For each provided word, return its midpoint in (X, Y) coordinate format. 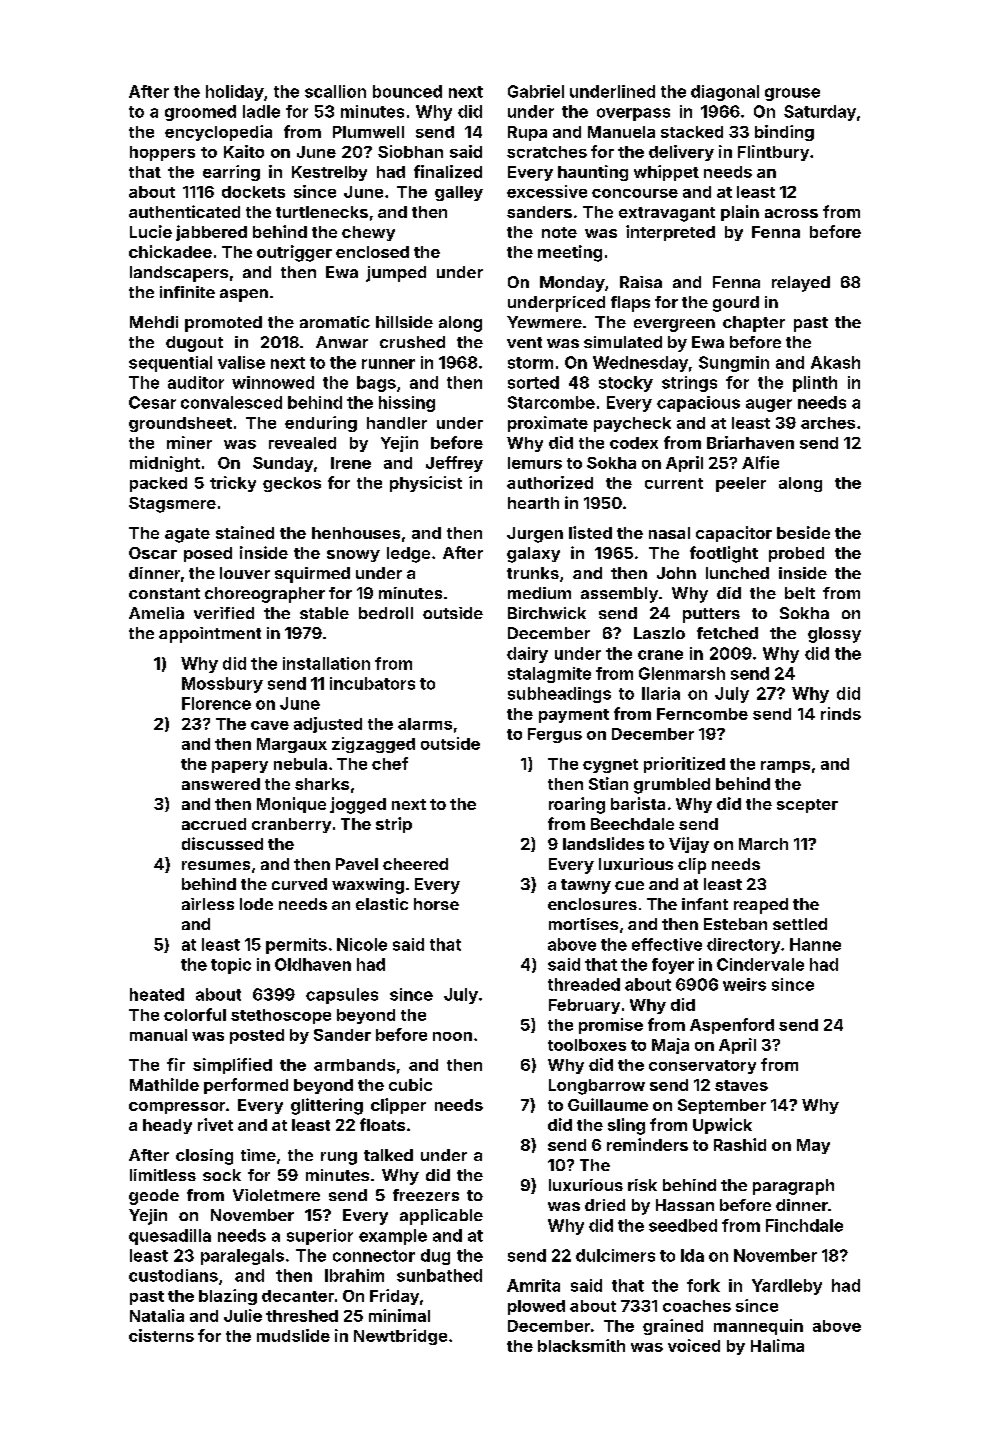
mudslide (293, 1335)
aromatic (335, 322)
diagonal (725, 93)
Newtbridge (400, 1337)
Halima (777, 1345)
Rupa (527, 133)
